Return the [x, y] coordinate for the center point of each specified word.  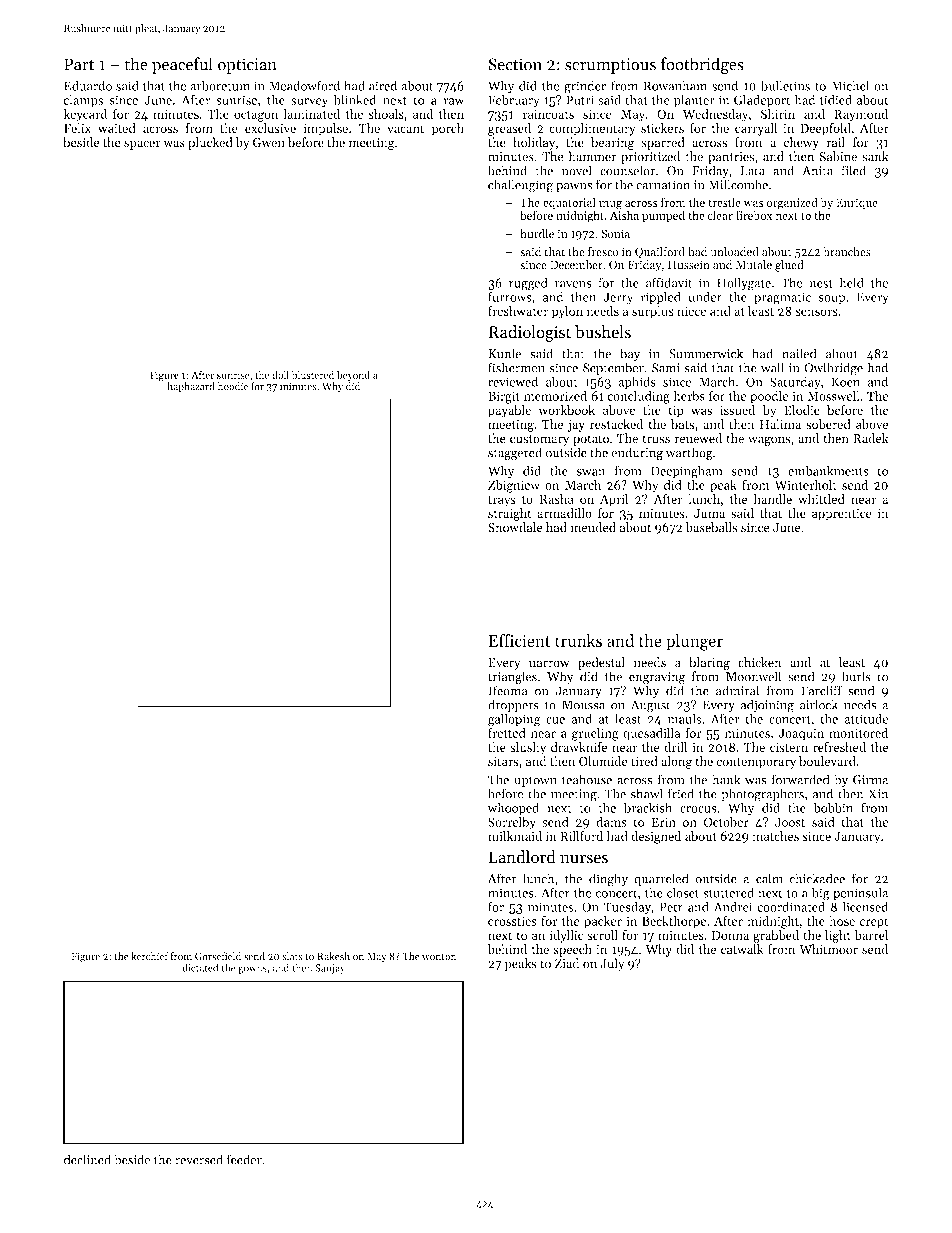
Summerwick [706, 353]
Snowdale [515, 527]
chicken [760, 662]
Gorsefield [218, 956]
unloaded [734, 252]
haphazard [191, 387]
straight [510, 514]
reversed [199, 1159]
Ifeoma [507, 690]
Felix [77, 128]
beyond [353, 376]
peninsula [860, 894]
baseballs [712, 527]
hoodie [233, 386]
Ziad [567, 963]
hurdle [537, 234]
